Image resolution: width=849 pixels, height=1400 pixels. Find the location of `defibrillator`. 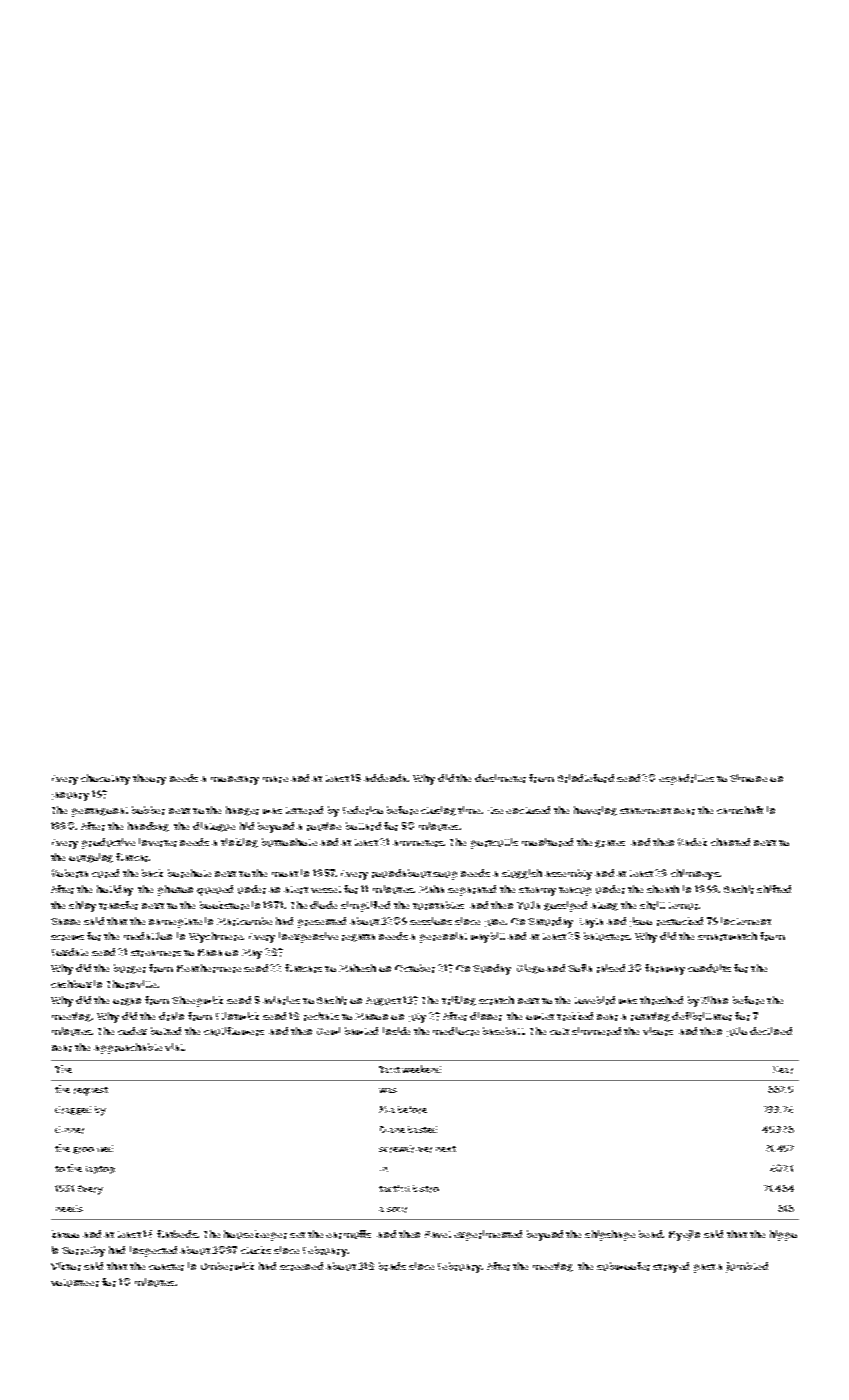

defibrillator is located at coordinates (702, 1016).
